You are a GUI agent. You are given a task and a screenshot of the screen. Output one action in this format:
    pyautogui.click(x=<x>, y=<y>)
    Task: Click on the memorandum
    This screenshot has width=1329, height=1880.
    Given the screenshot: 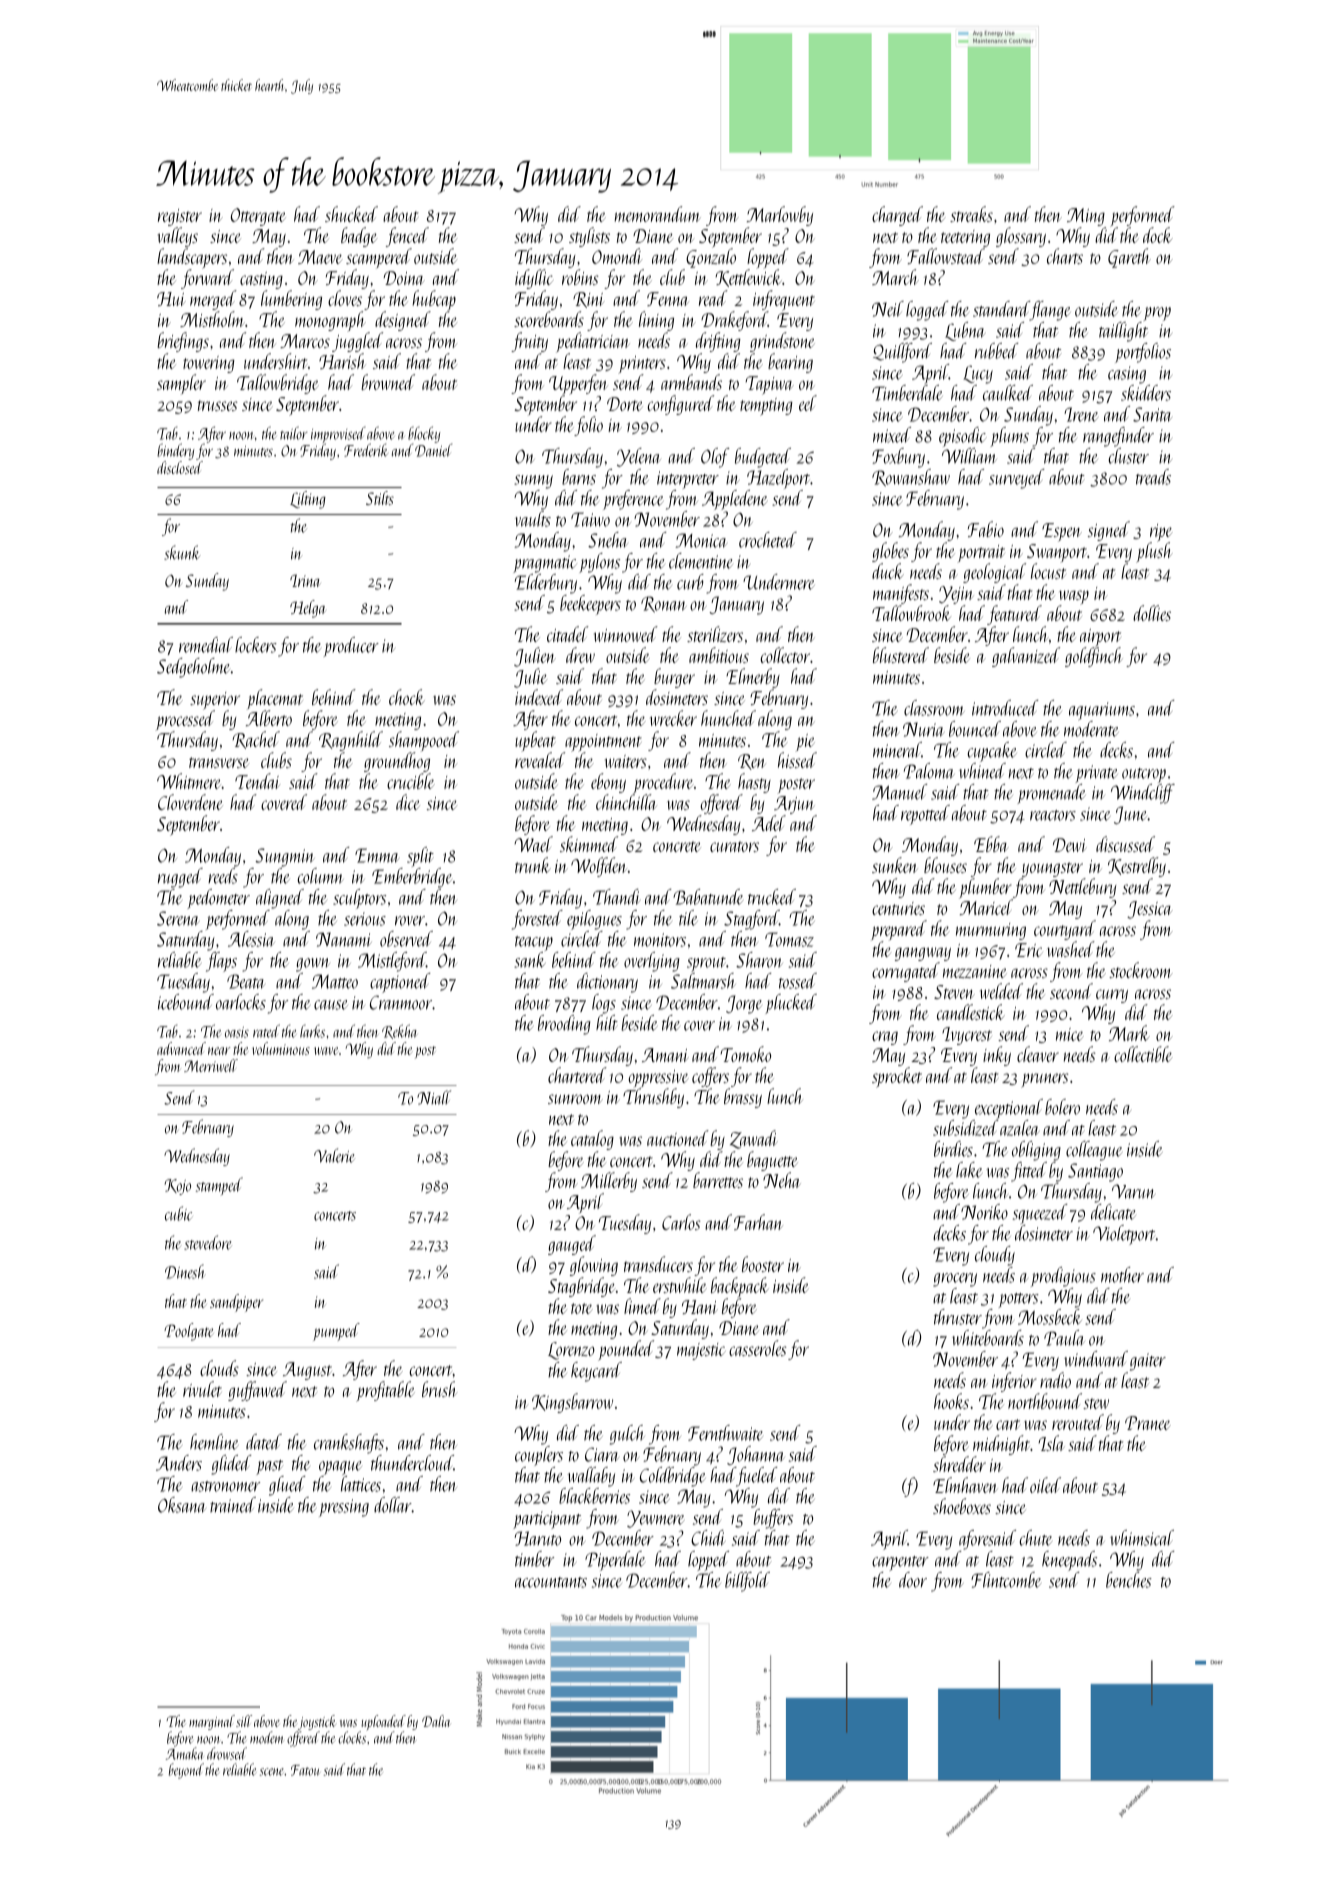 What is the action you would take?
    pyautogui.click(x=657, y=214)
